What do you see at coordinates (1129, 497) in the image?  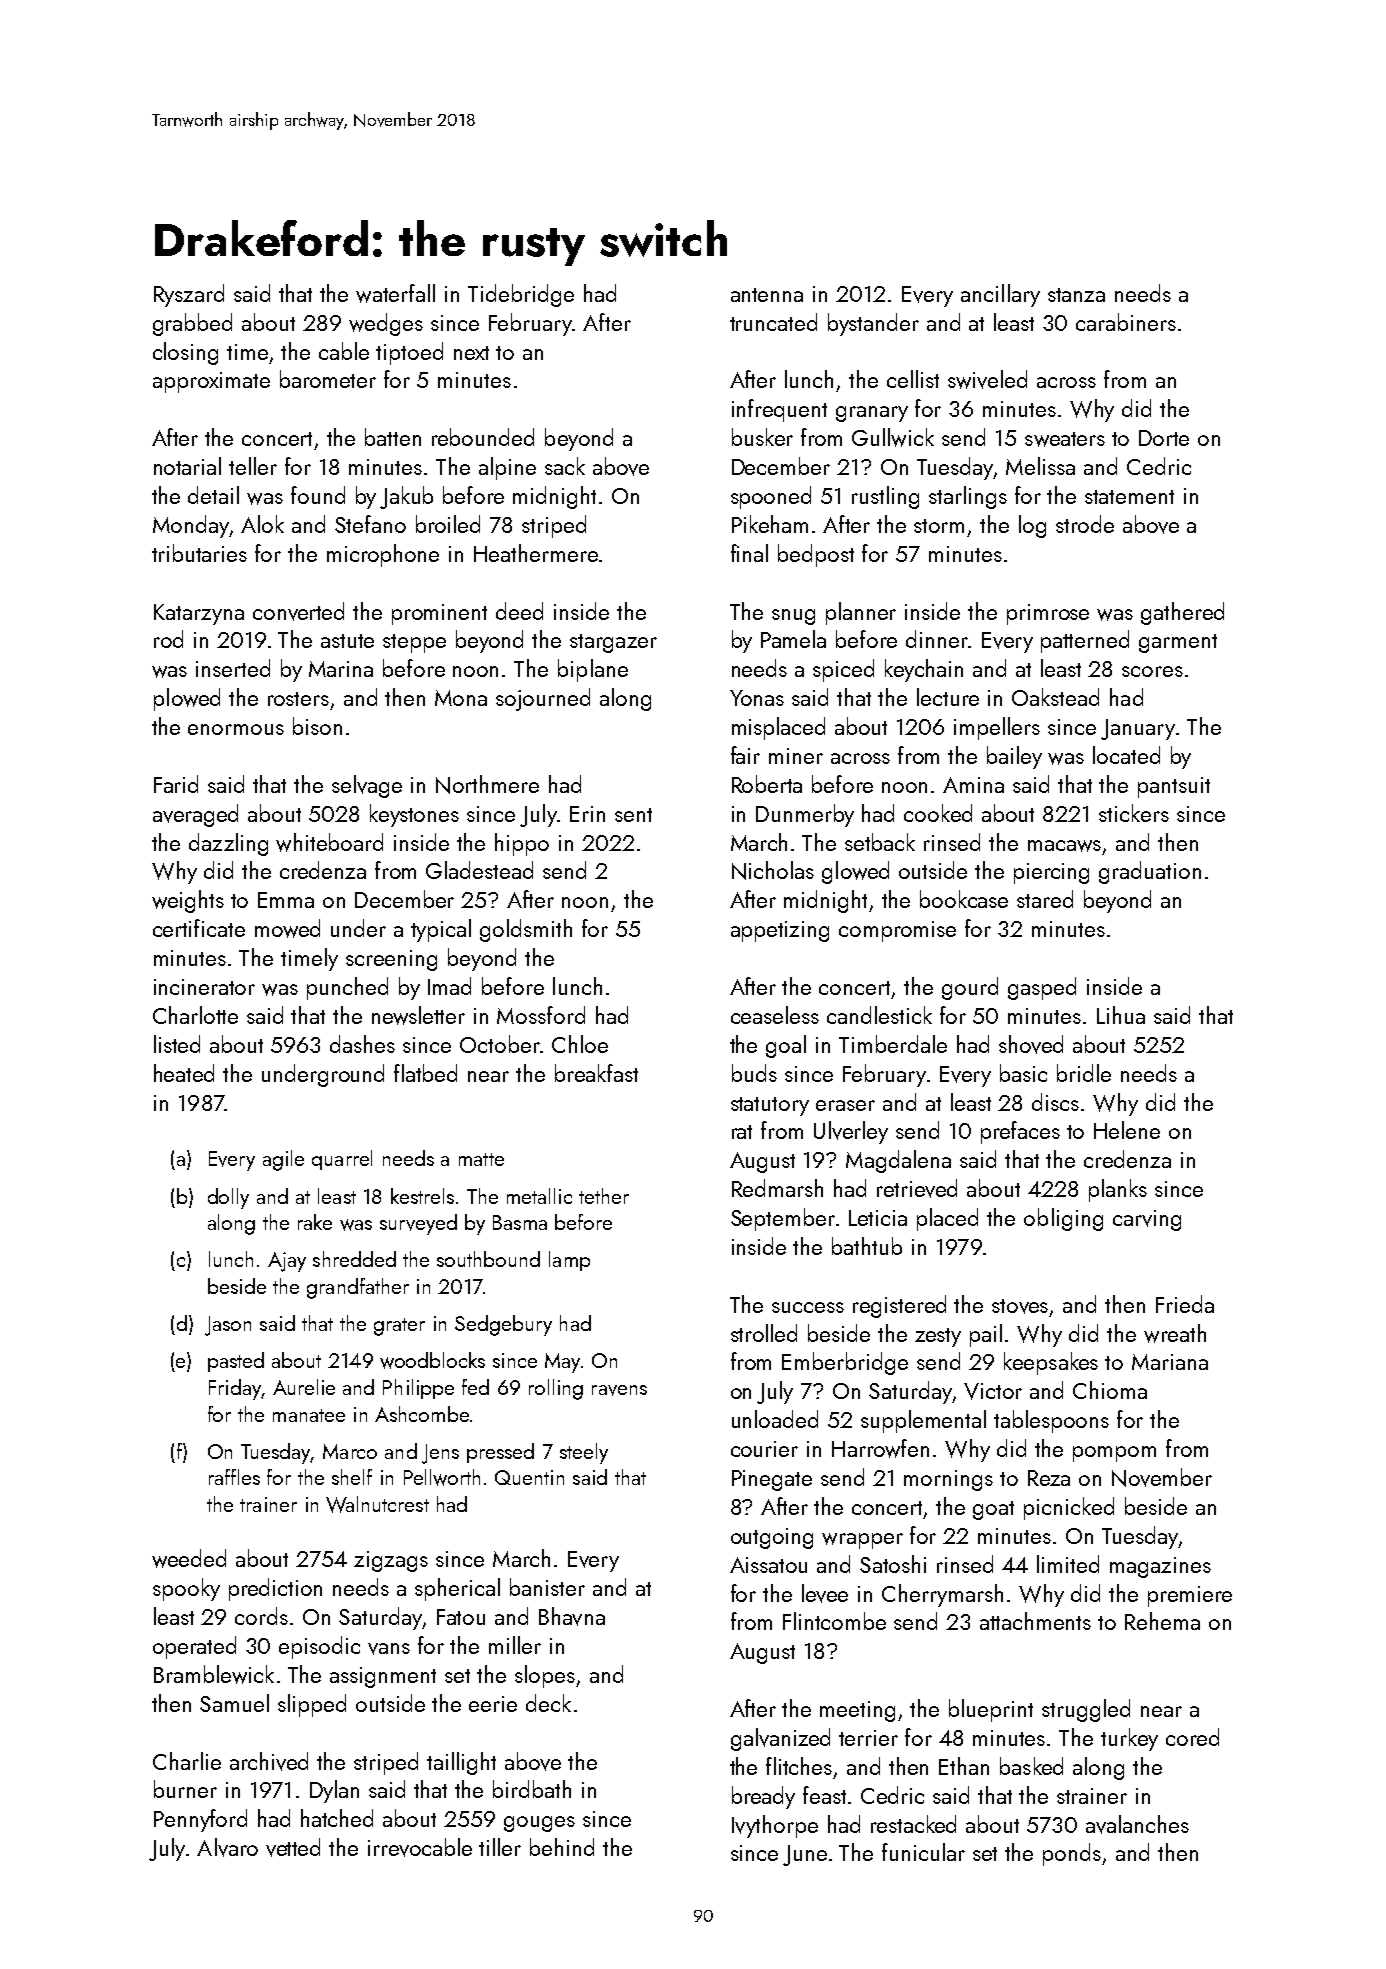 I see `statement` at bounding box center [1129, 497].
